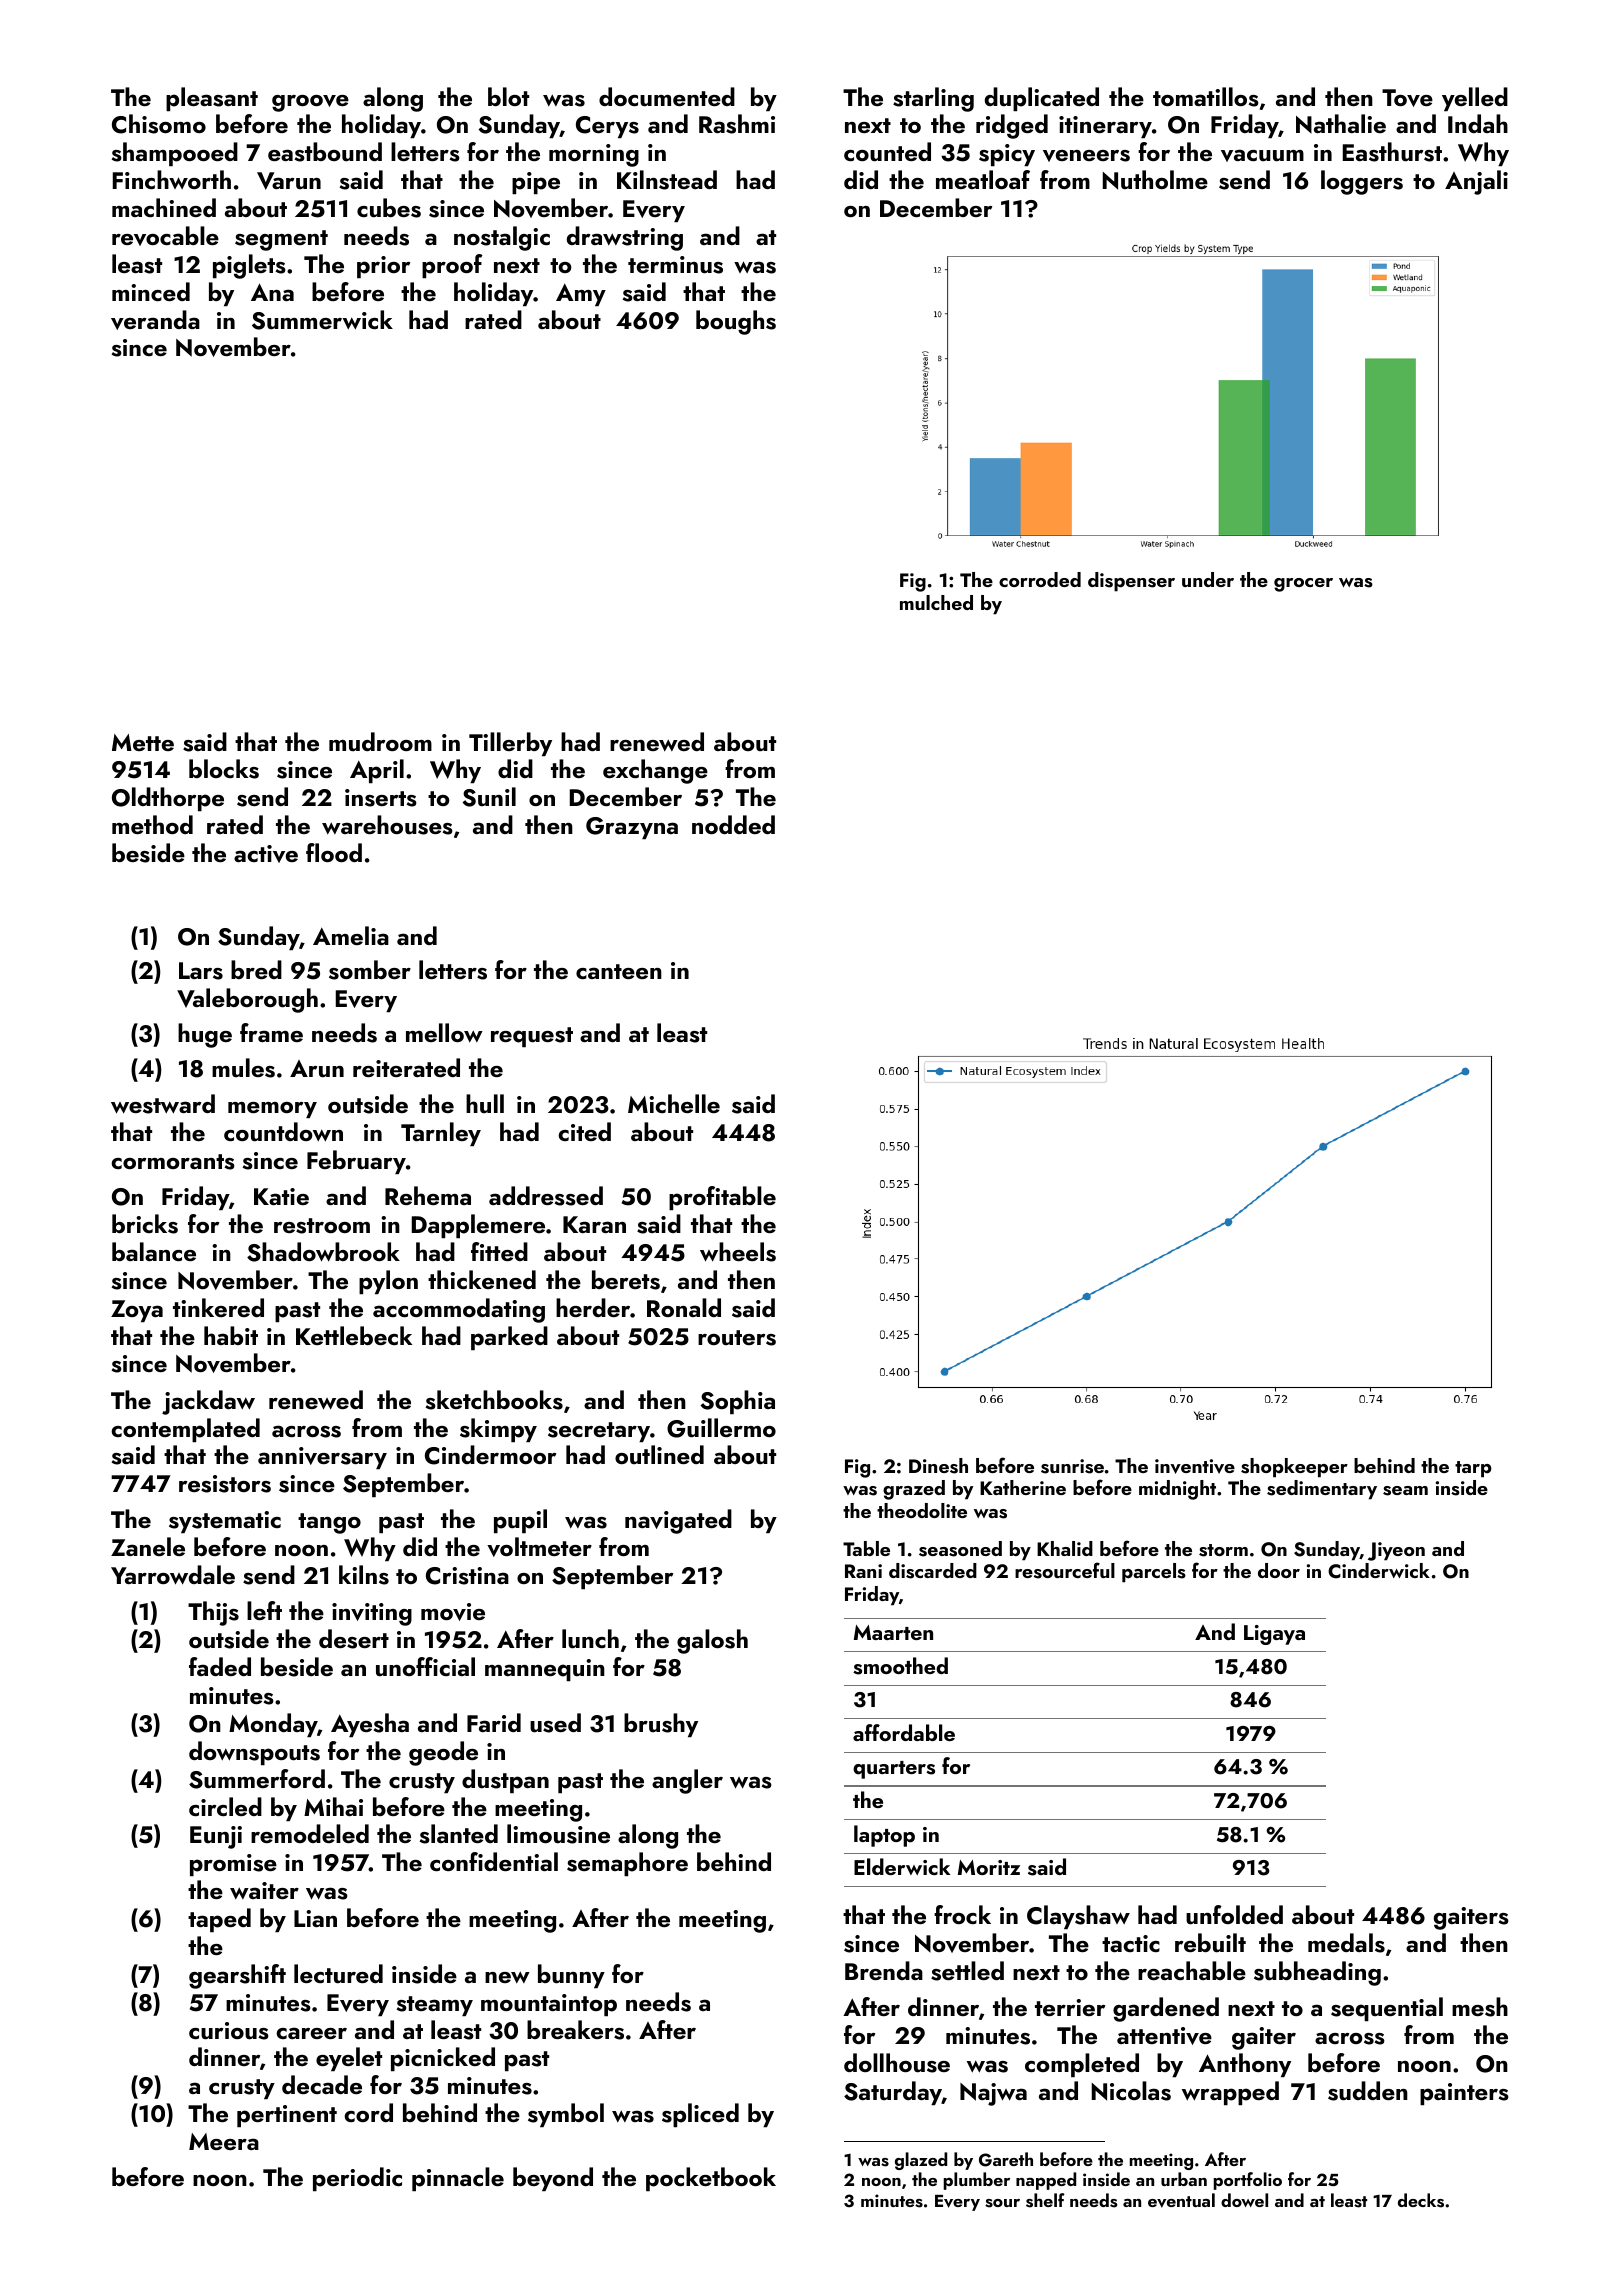 This document has width=1620, height=2292. I want to click on documented, so click(667, 97).
